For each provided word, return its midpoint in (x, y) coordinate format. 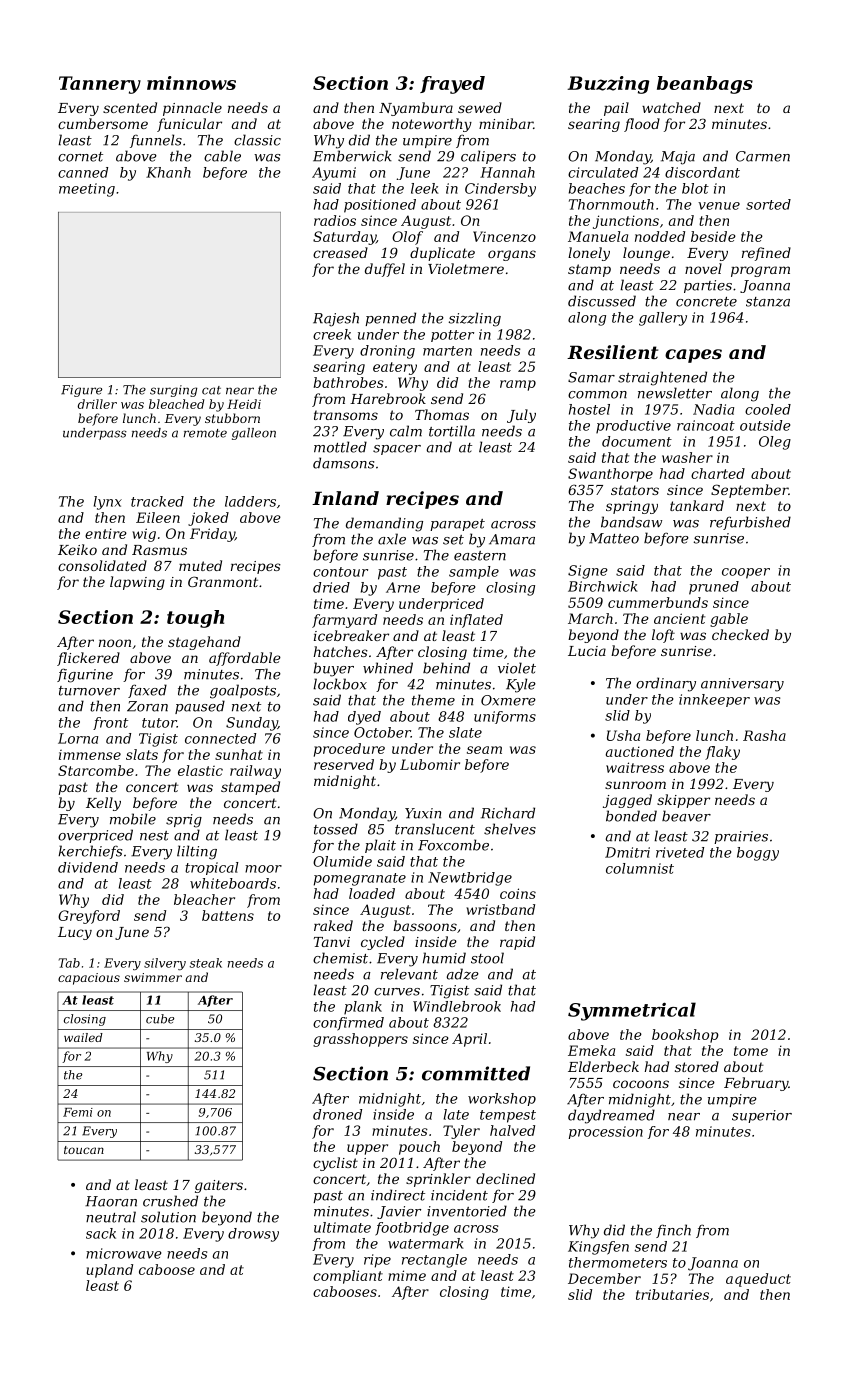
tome (751, 1051)
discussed (602, 301)
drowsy (253, 1235)
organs (512, 255)
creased (340, 252)
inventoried (467, 1211)
